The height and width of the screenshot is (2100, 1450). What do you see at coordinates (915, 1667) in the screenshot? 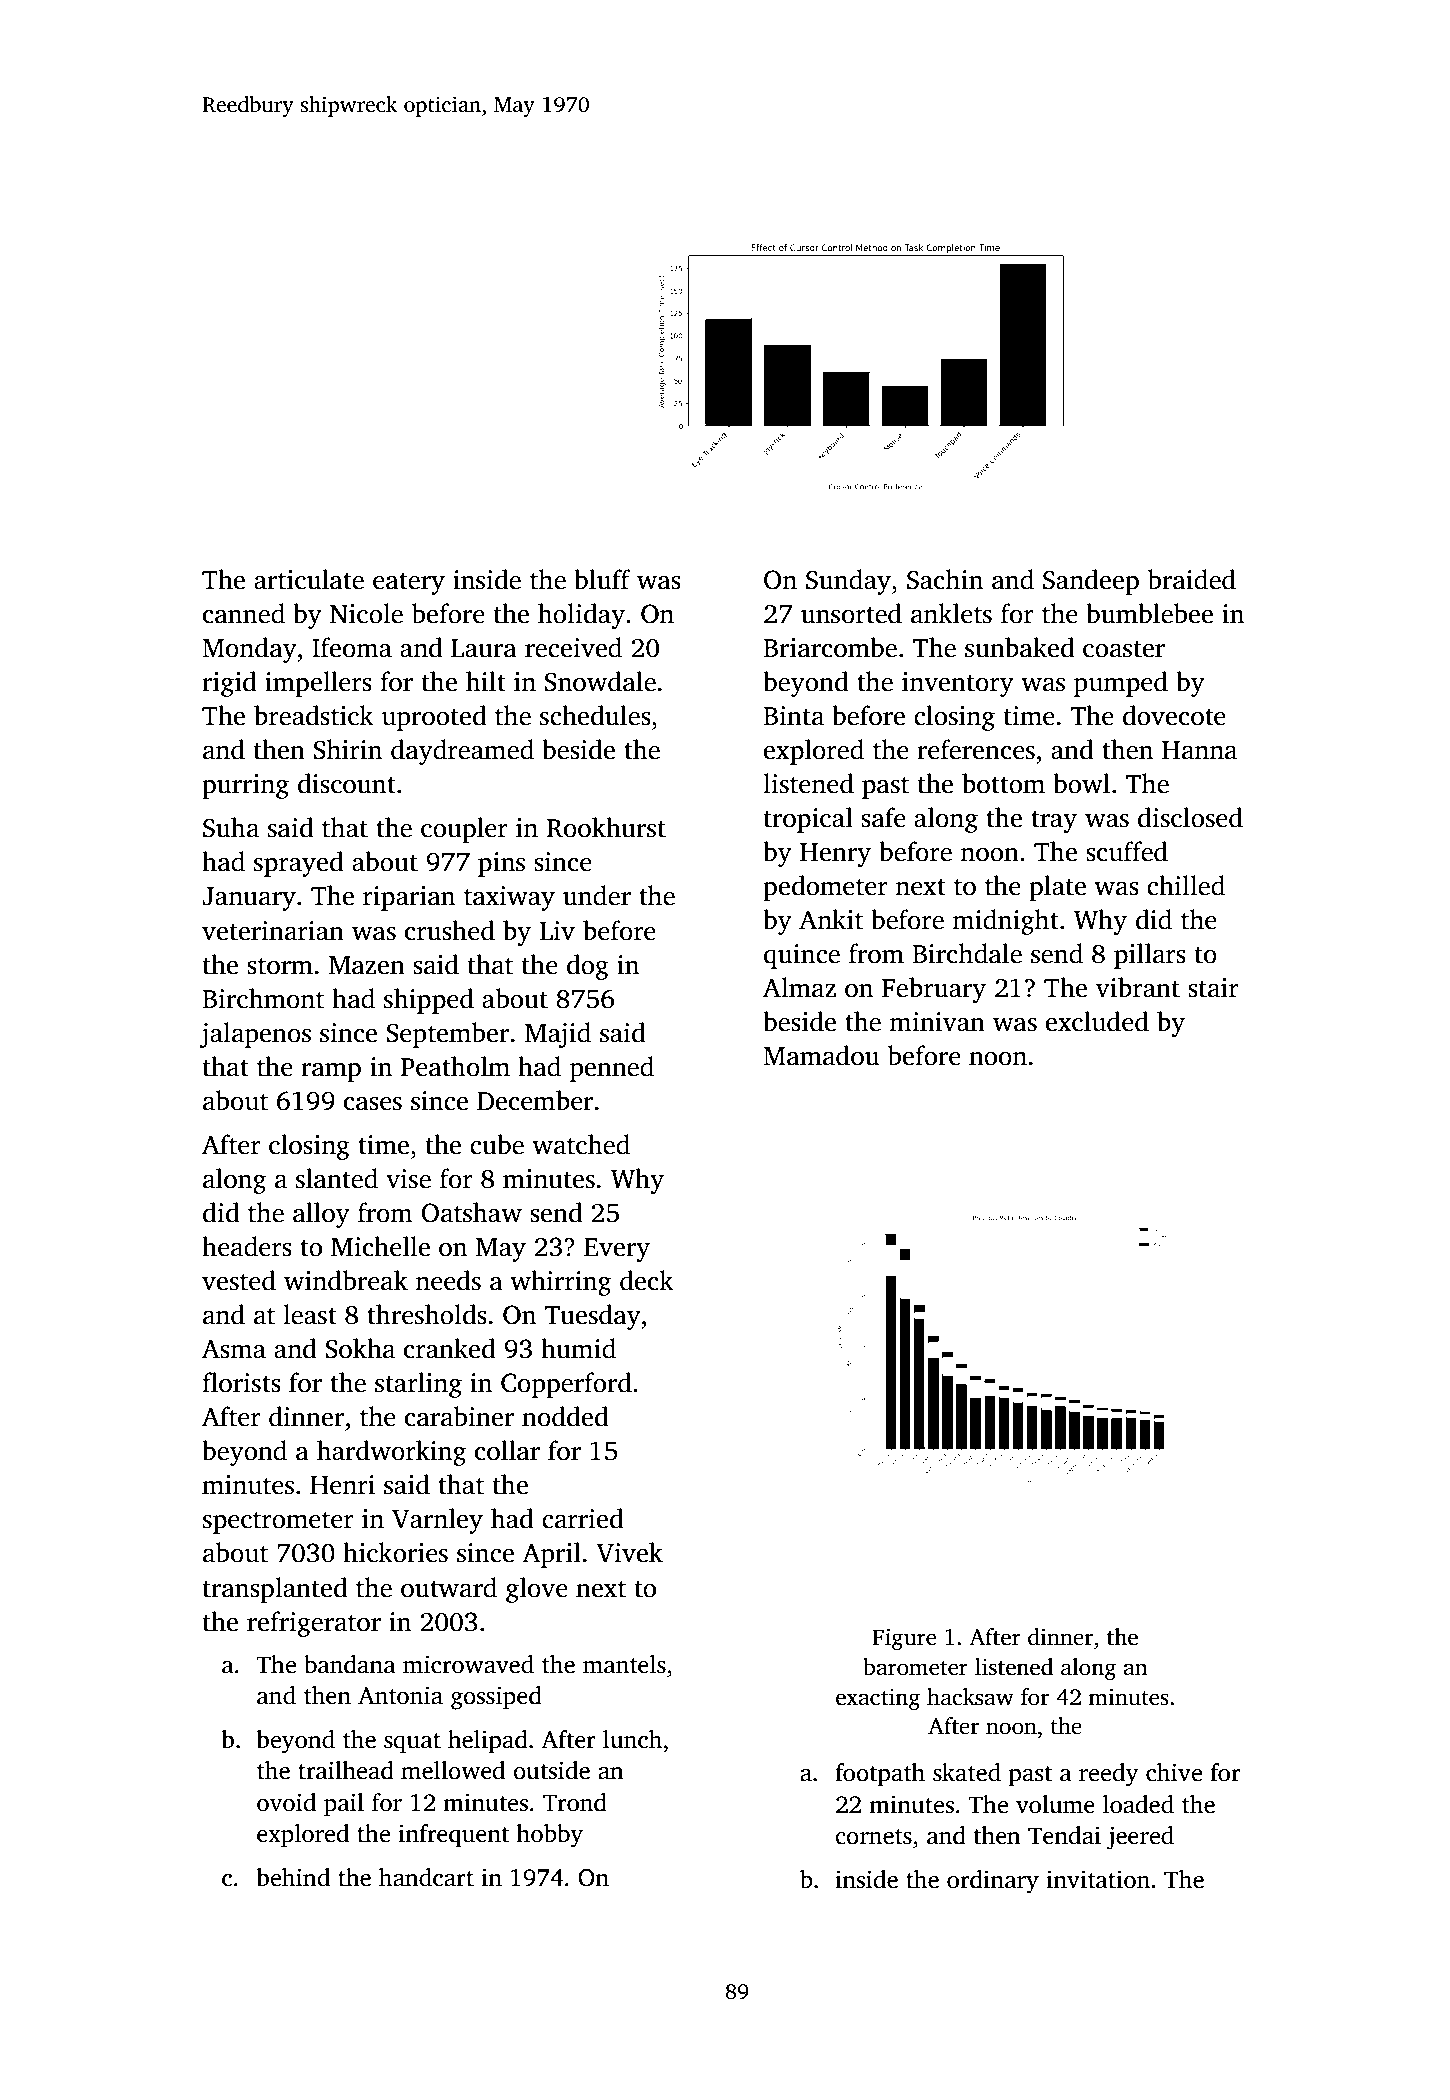
I see `barometer` at bounding box center [915, 1667].
